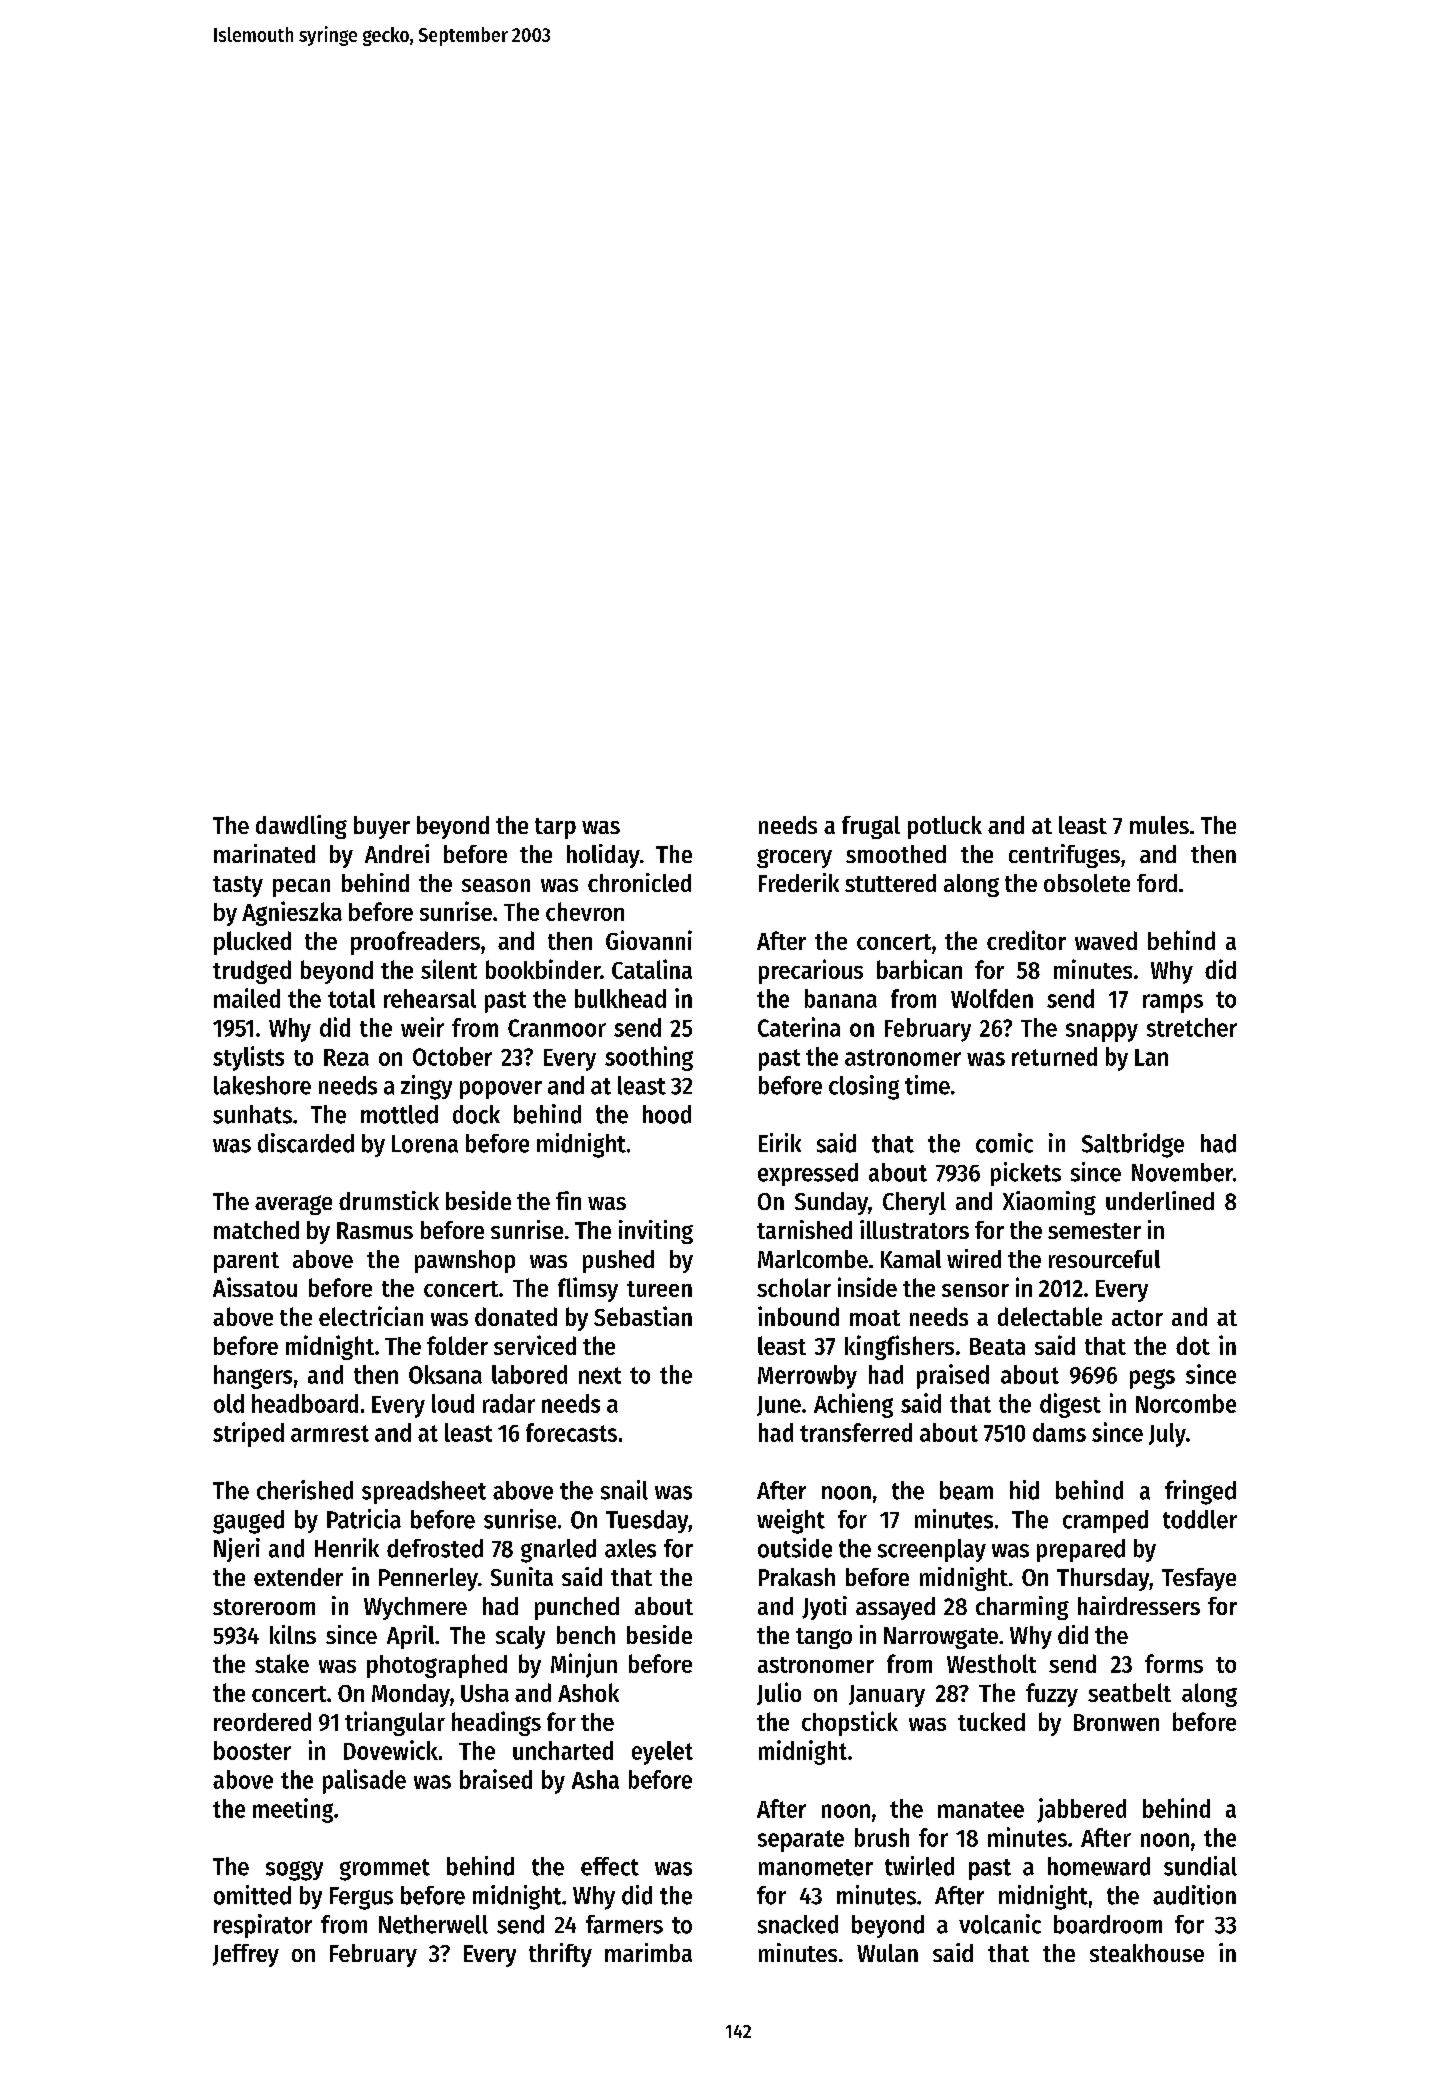 Image resolution: width=1450 pixels, height=2100 pixels. What do you see at coordinates (586, 1635) in the page?
I see `bench` at bounding box center [586, 1635].
